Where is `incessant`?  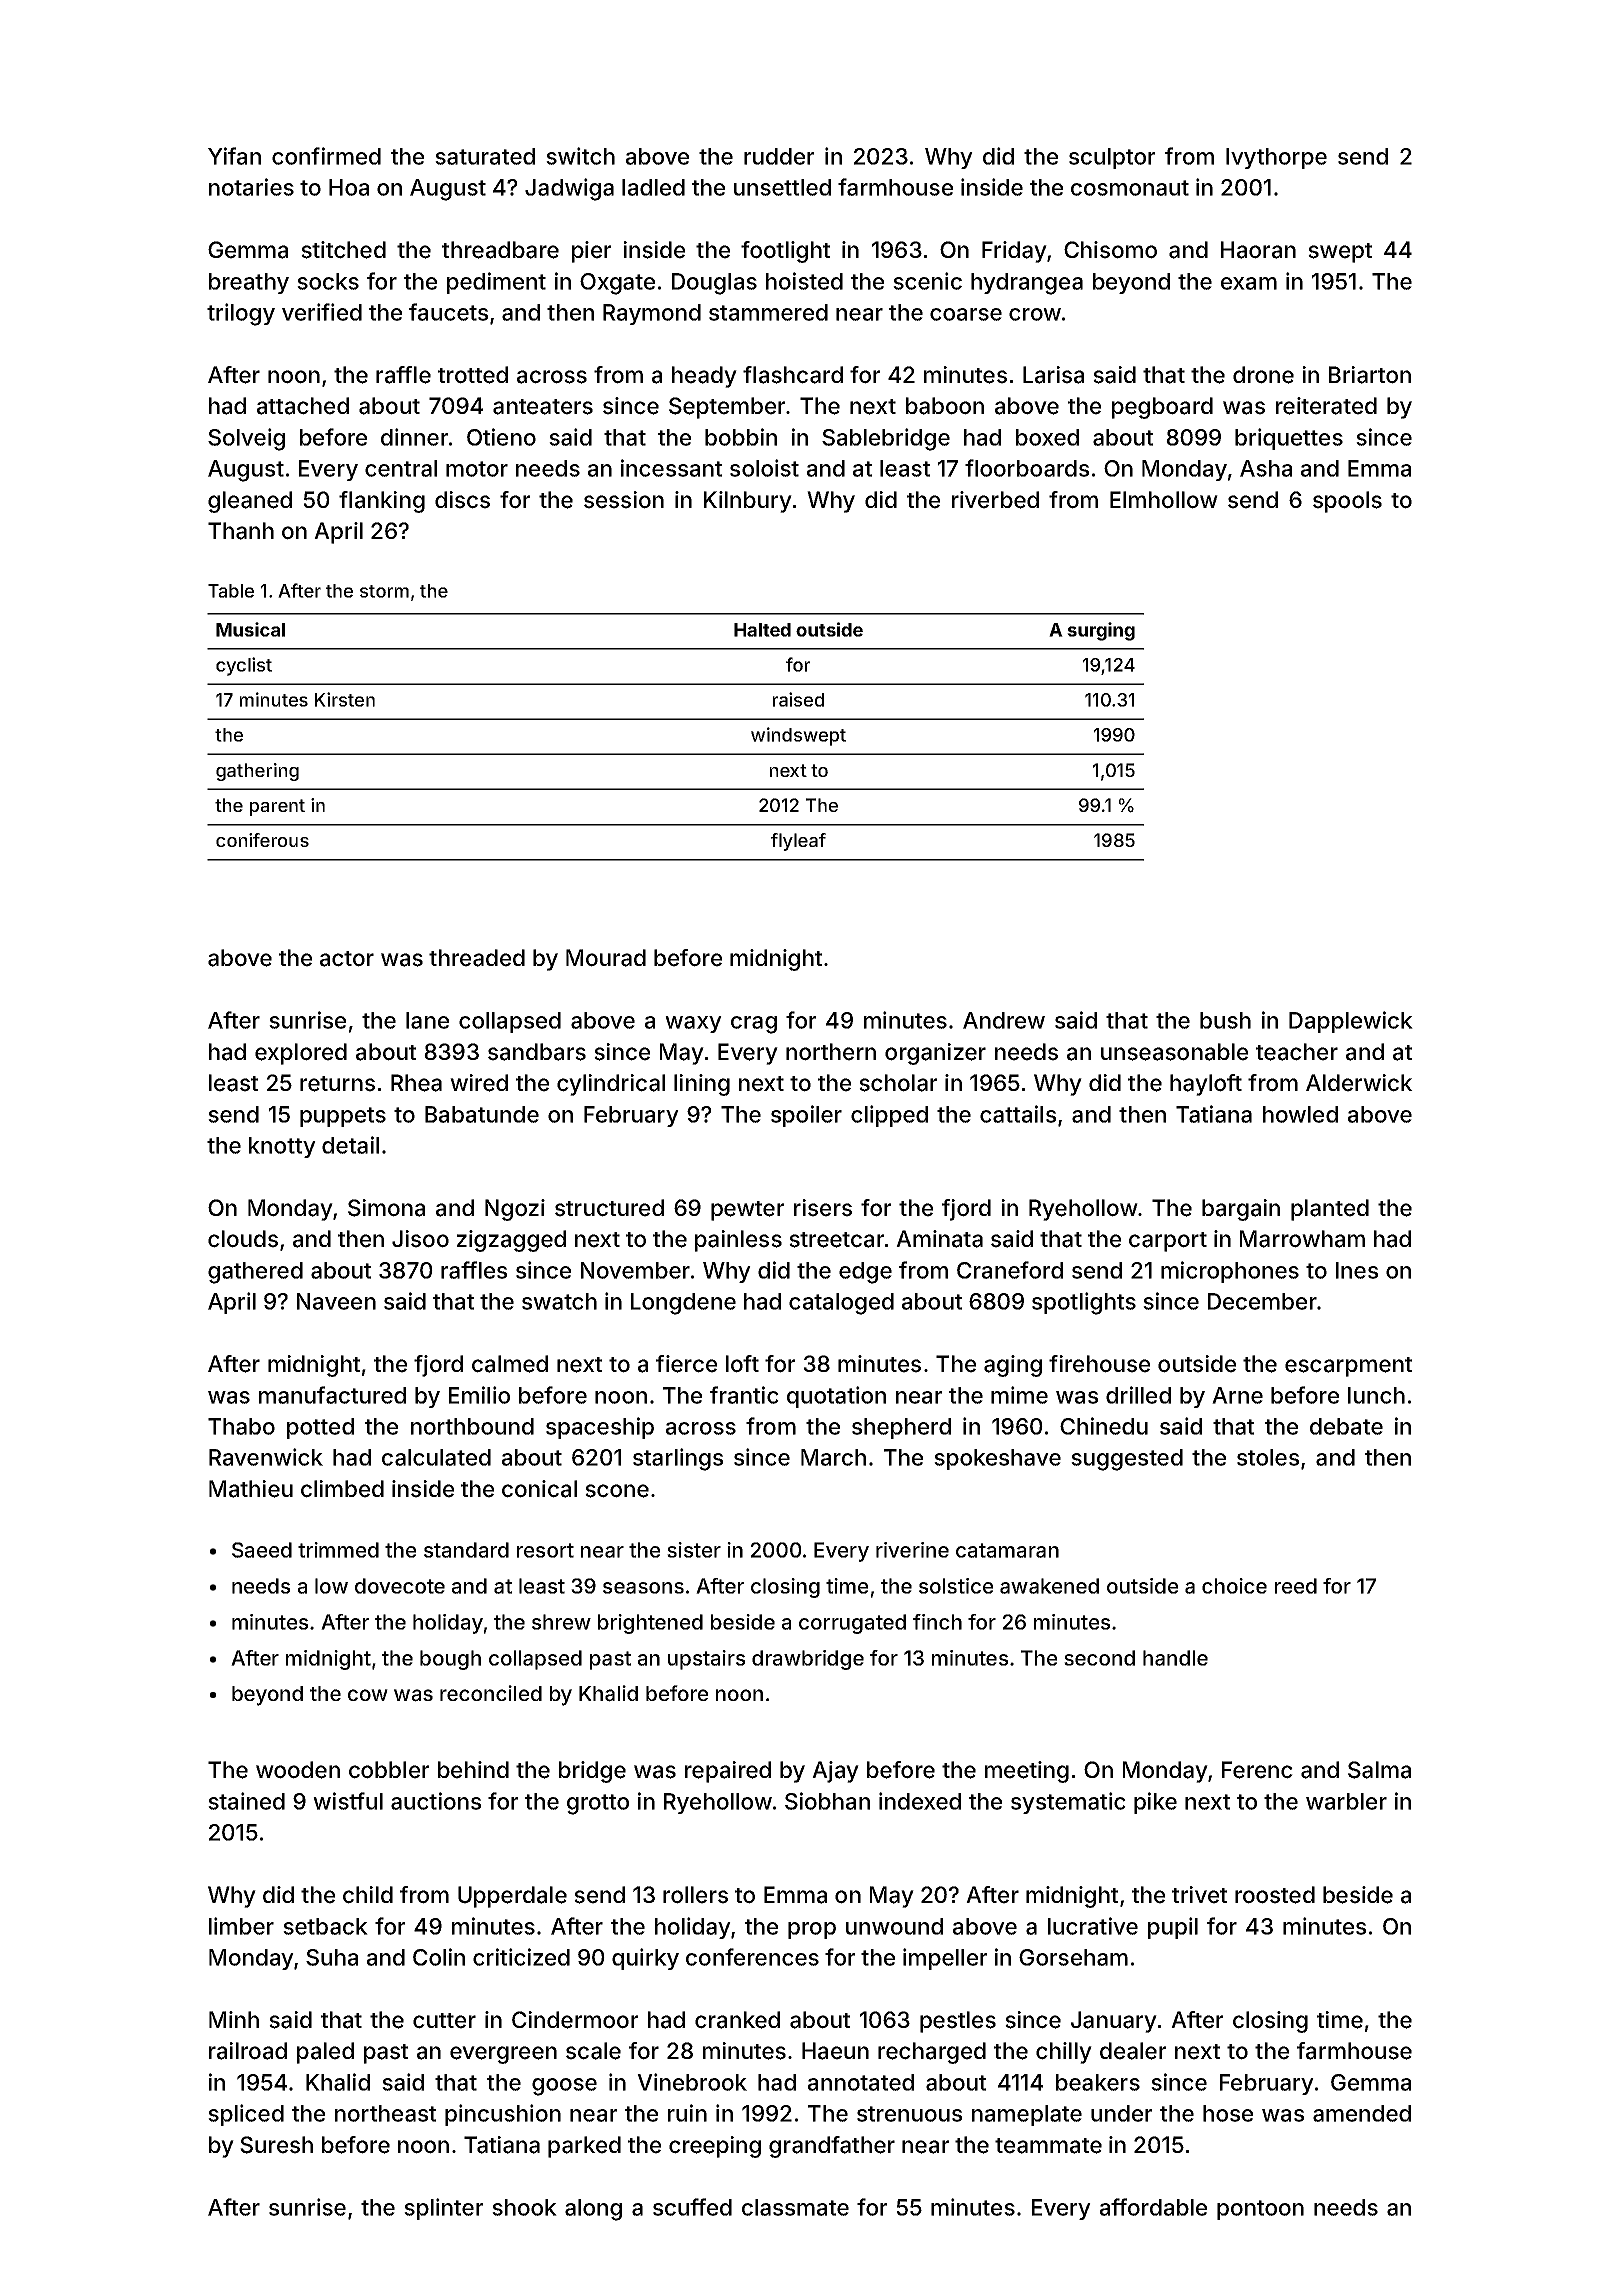
incessant is located at coordinates (671, 468).
